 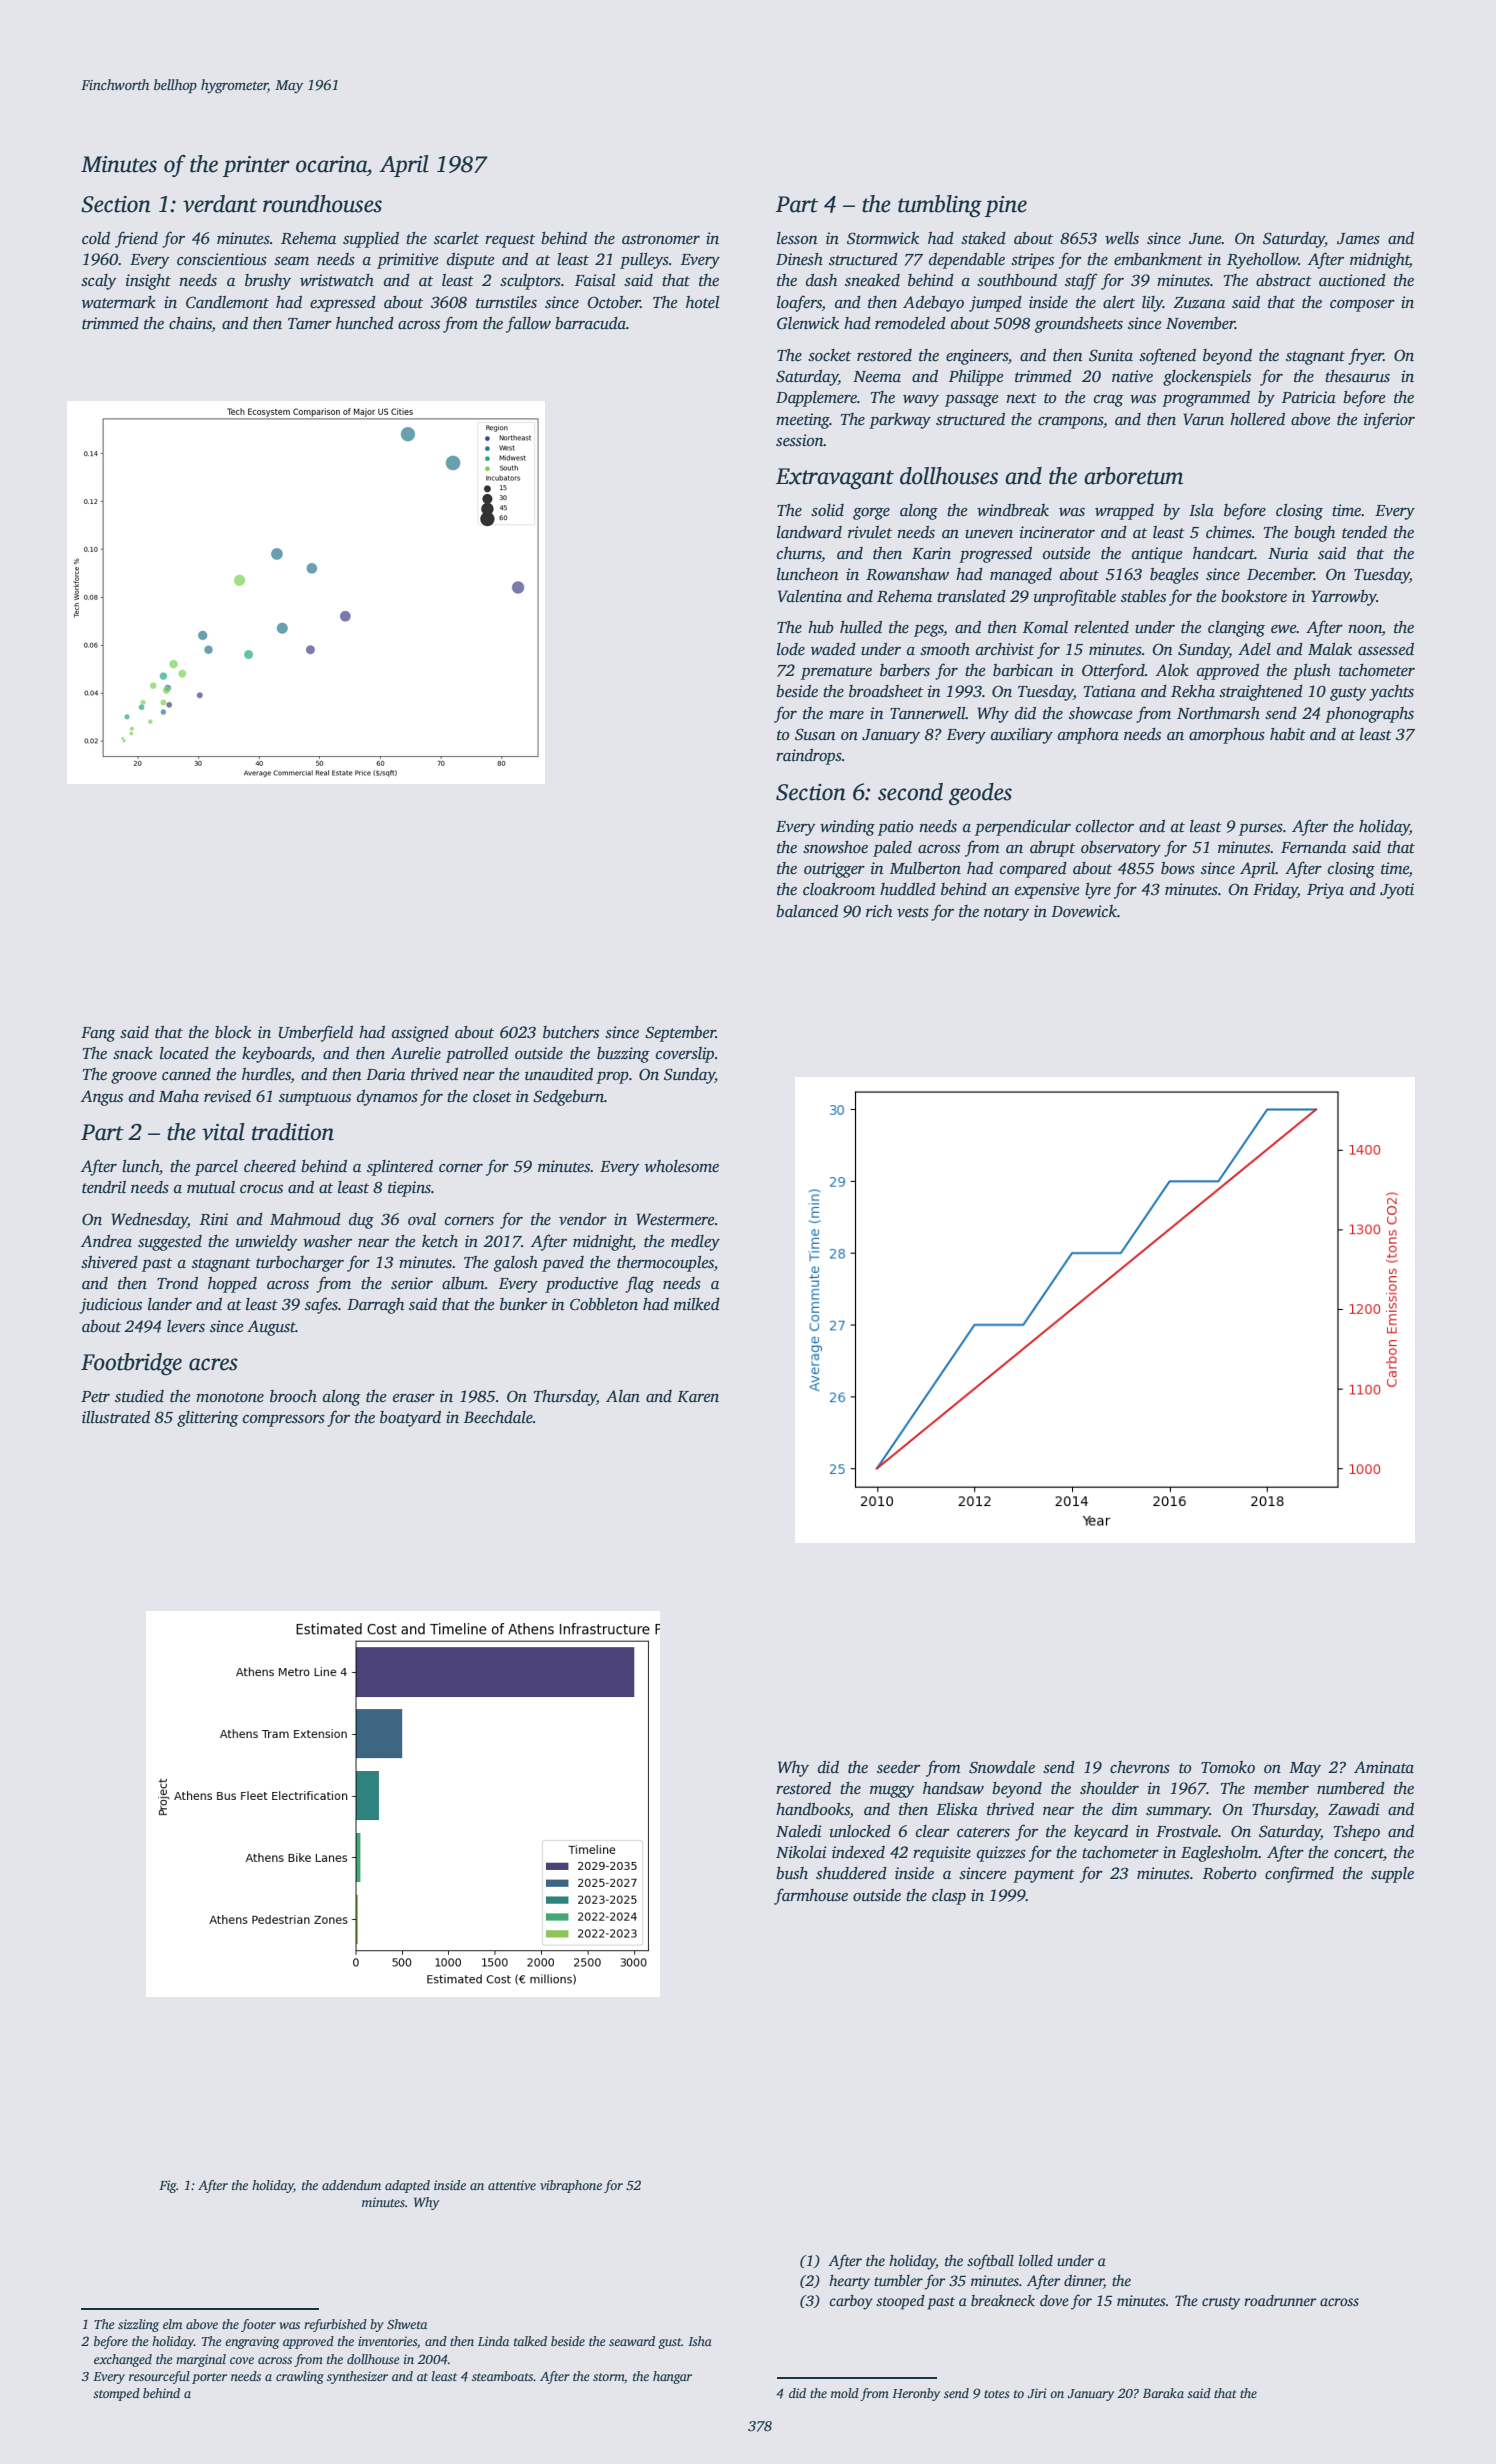 What do you see at coordinates (1110, 691) in the screenshot?
I see `Tatiana` at bounding box center [1110, 691].
